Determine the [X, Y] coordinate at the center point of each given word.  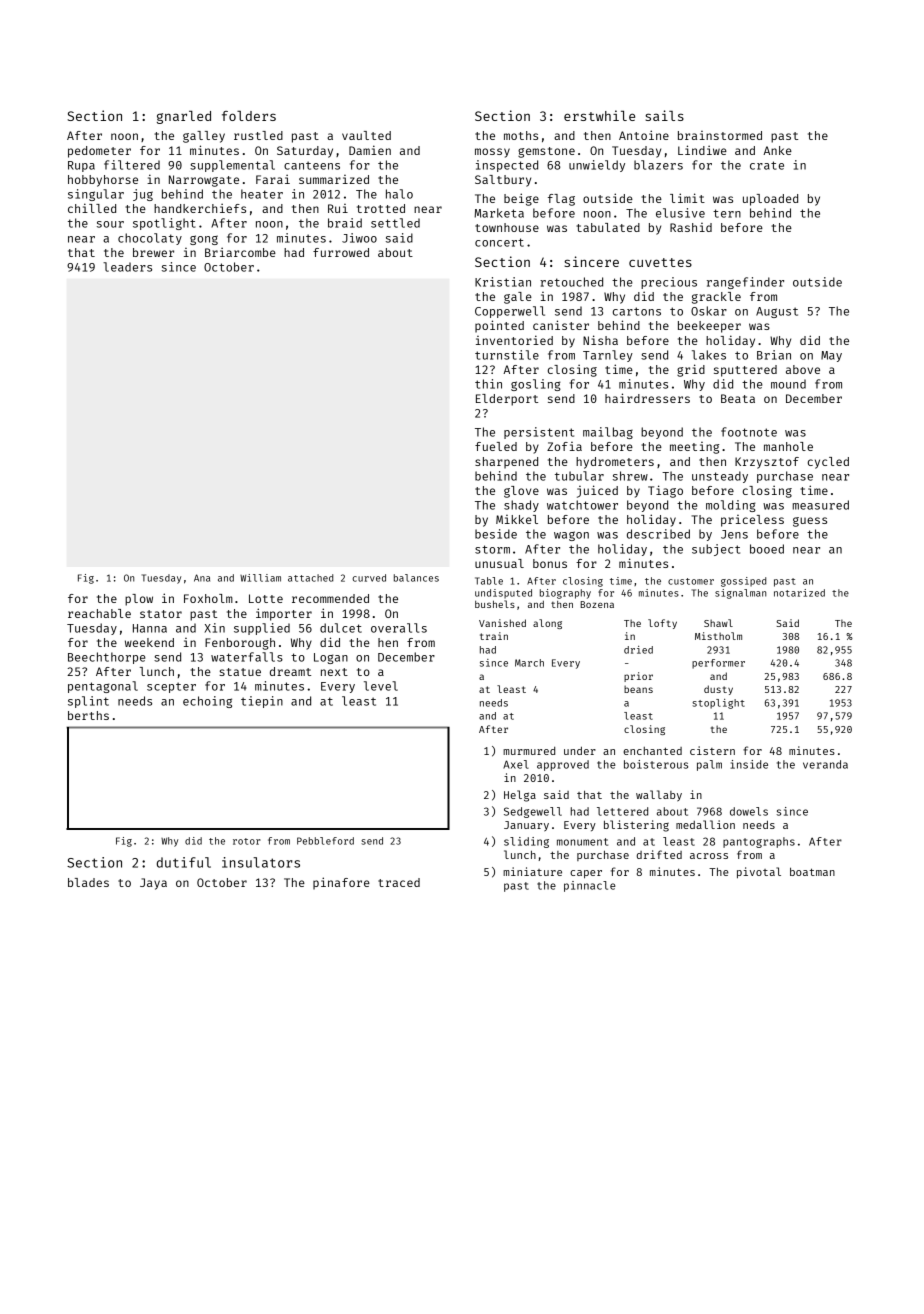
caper [586, 874]
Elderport [507, 400]
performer [718, 664]
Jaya [153, 884]
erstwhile [599, 115]
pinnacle [590, 886]
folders [249, 116]
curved [369, 578]
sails [664, 115]
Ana [202, 578]
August [777, 312]
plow [139, 600]
